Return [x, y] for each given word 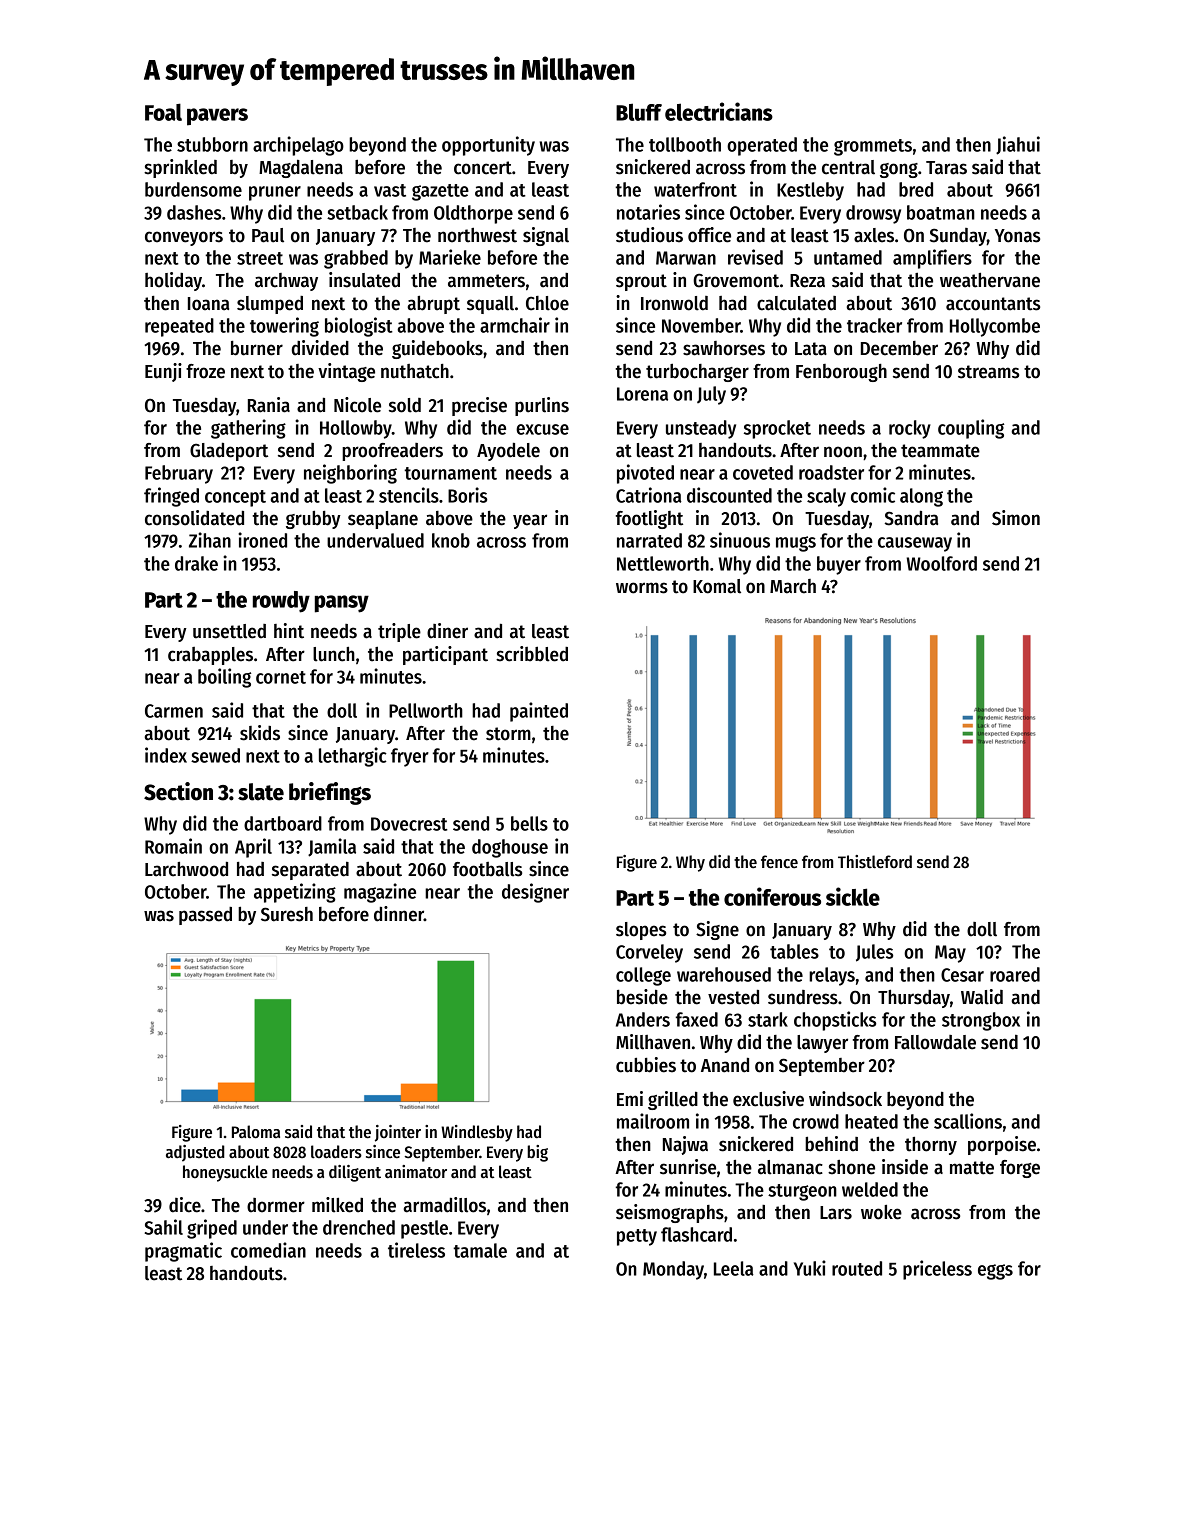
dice [185, 1205]
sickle [853, 896]
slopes [641, 931]
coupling [971, 429]
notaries [648, 212]
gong [899, 170]
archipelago [298, 146]
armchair [515, 325]
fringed [171, 497]
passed [205, 916]
